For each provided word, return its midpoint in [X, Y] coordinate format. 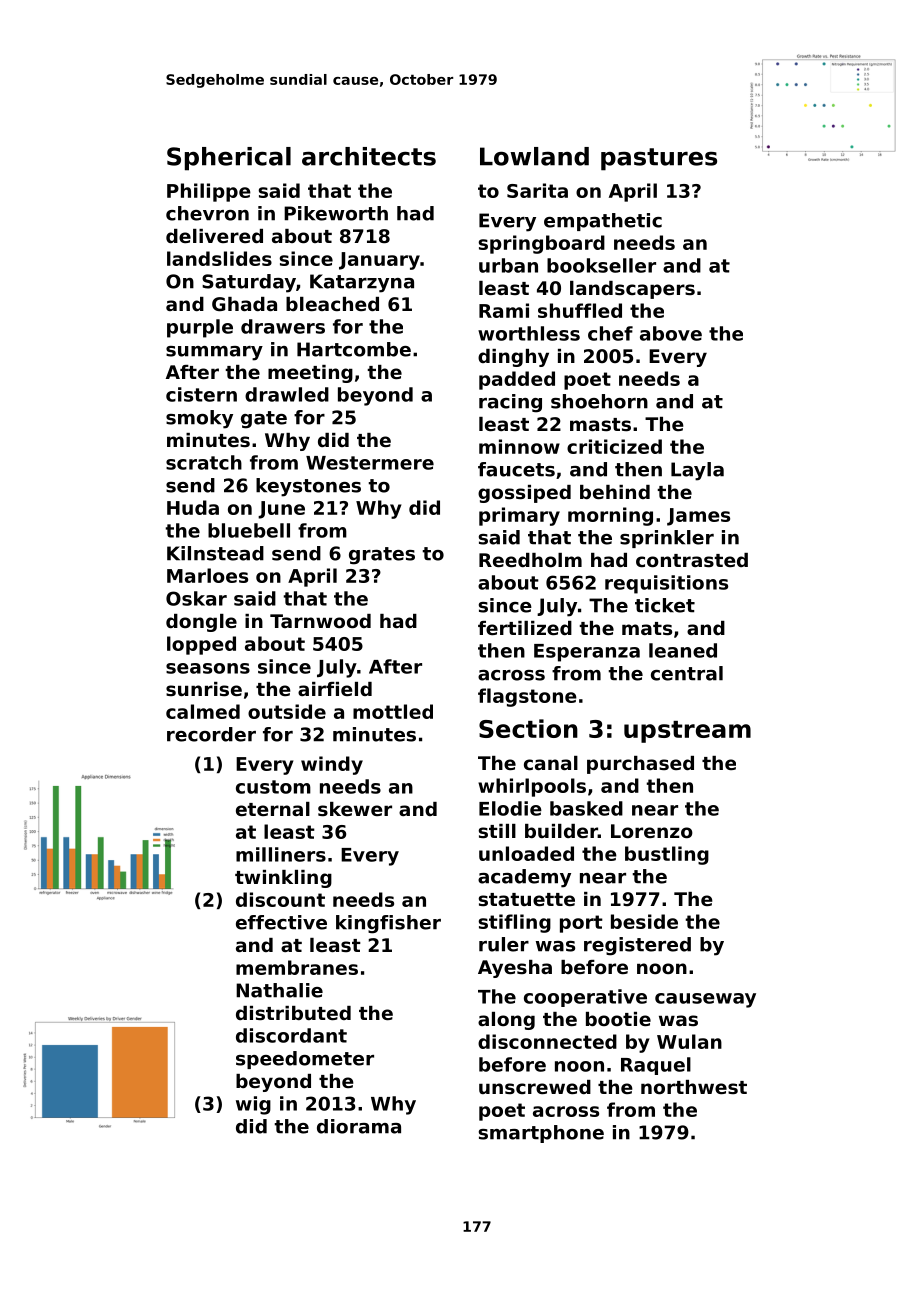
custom [273, 787]
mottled [393, 711]
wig [253, 1105]
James [698, 517]
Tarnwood [320, 621]
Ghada [244, 304]
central [687, 673]
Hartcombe [354, 349]
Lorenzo [652, 831]
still [497, 831]
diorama [359, 1126]
